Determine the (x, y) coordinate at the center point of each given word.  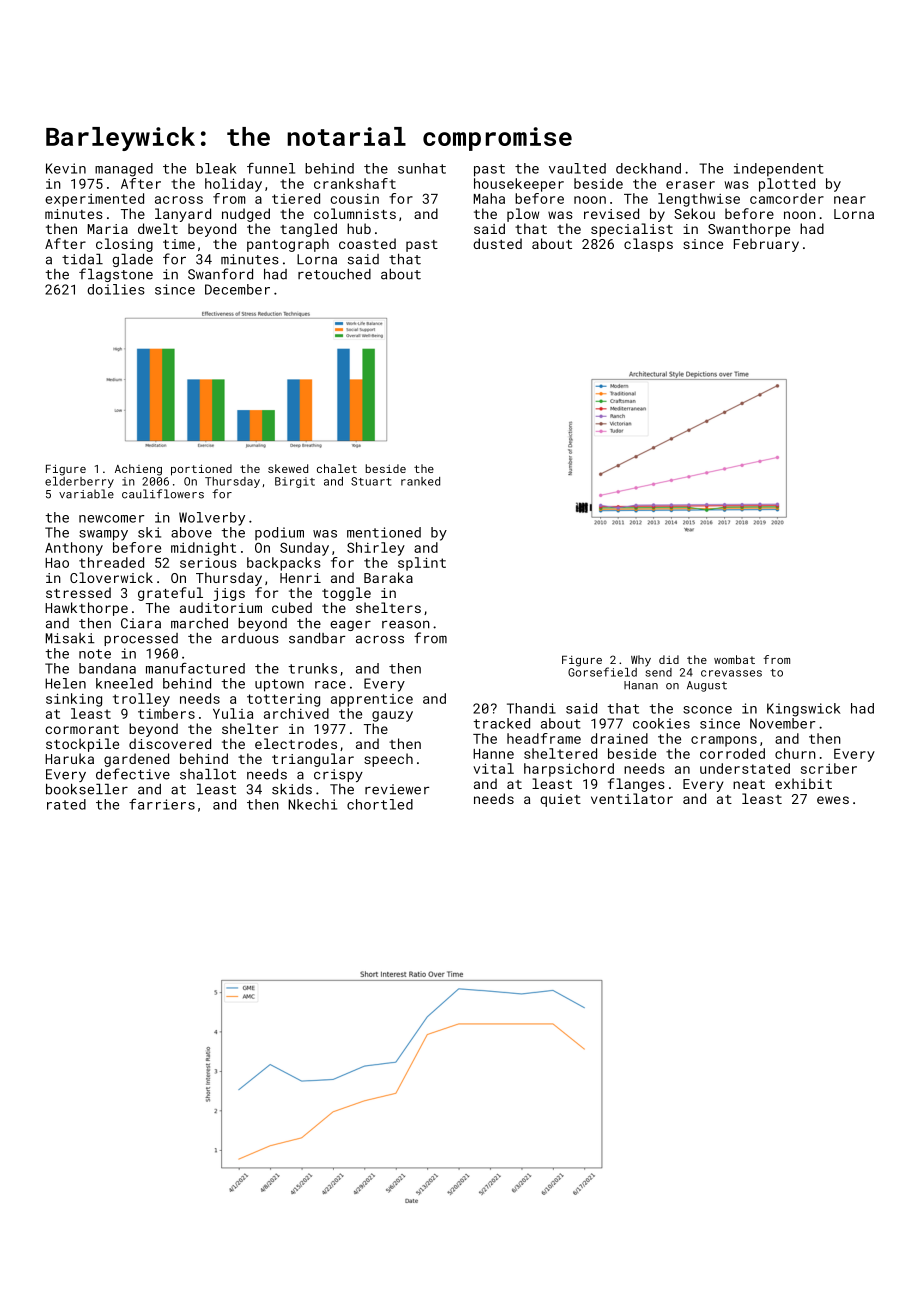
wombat (734, 659)
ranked (420, 481)
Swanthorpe (749, 230)
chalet (337, 468)
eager (350, 625)
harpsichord (569, 770)
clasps (648, 245)
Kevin (66, 168)
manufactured (195, 668)
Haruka (69, 758)
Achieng (138, 470)
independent (779, 170)
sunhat (422, 168)
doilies (116, 289)
